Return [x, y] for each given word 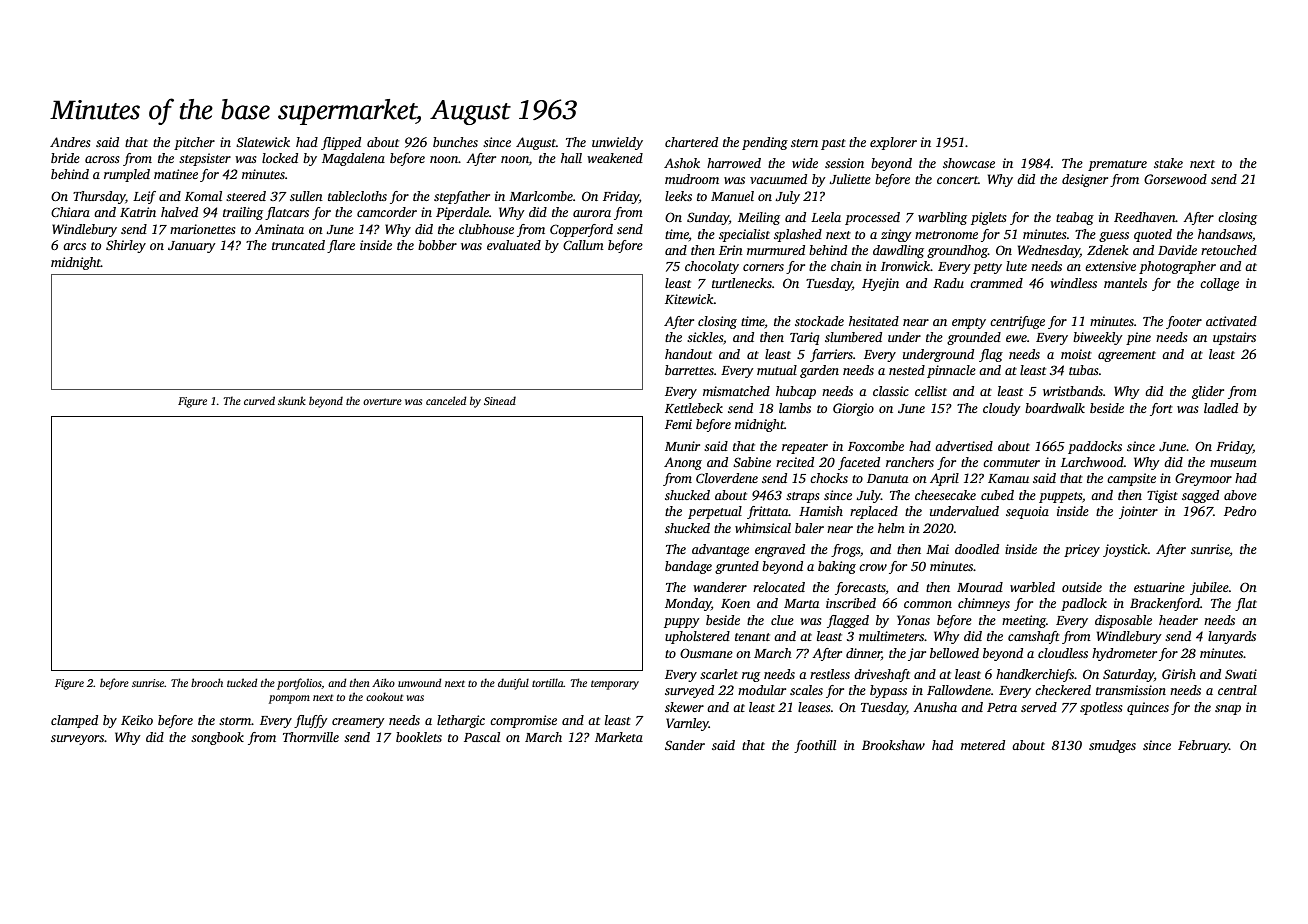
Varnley [687, 724]
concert [957, 180]
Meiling [759, 218]
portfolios [299, 684]
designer [1085, 180]
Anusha [935, 707]
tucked [242, 682]
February [1203, 746]
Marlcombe [541, 196]
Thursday [99, 197]
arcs [74, 246]
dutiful [513, 684]
